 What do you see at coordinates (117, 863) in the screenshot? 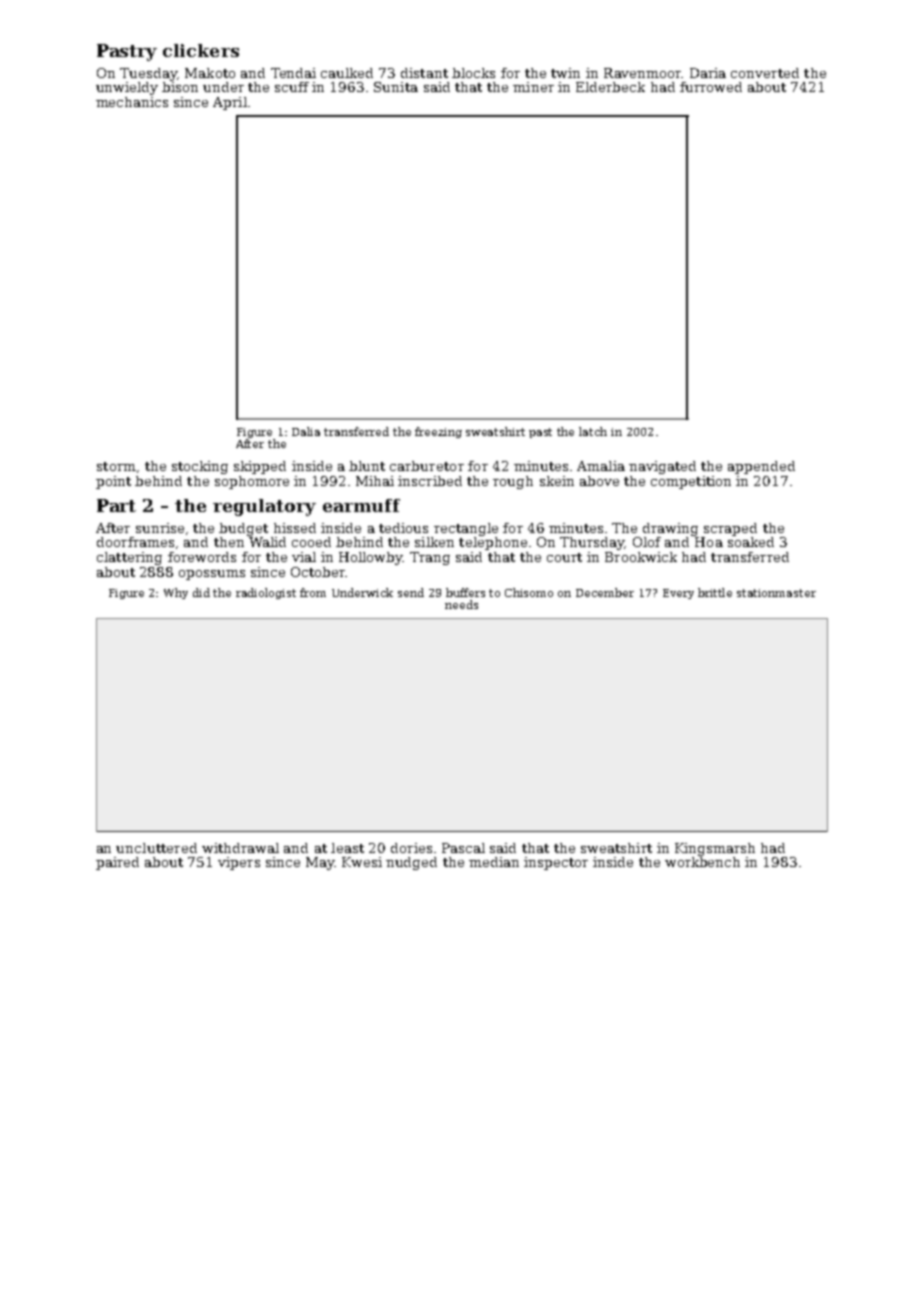
I see `paired` at bounding box center [117, 863].
